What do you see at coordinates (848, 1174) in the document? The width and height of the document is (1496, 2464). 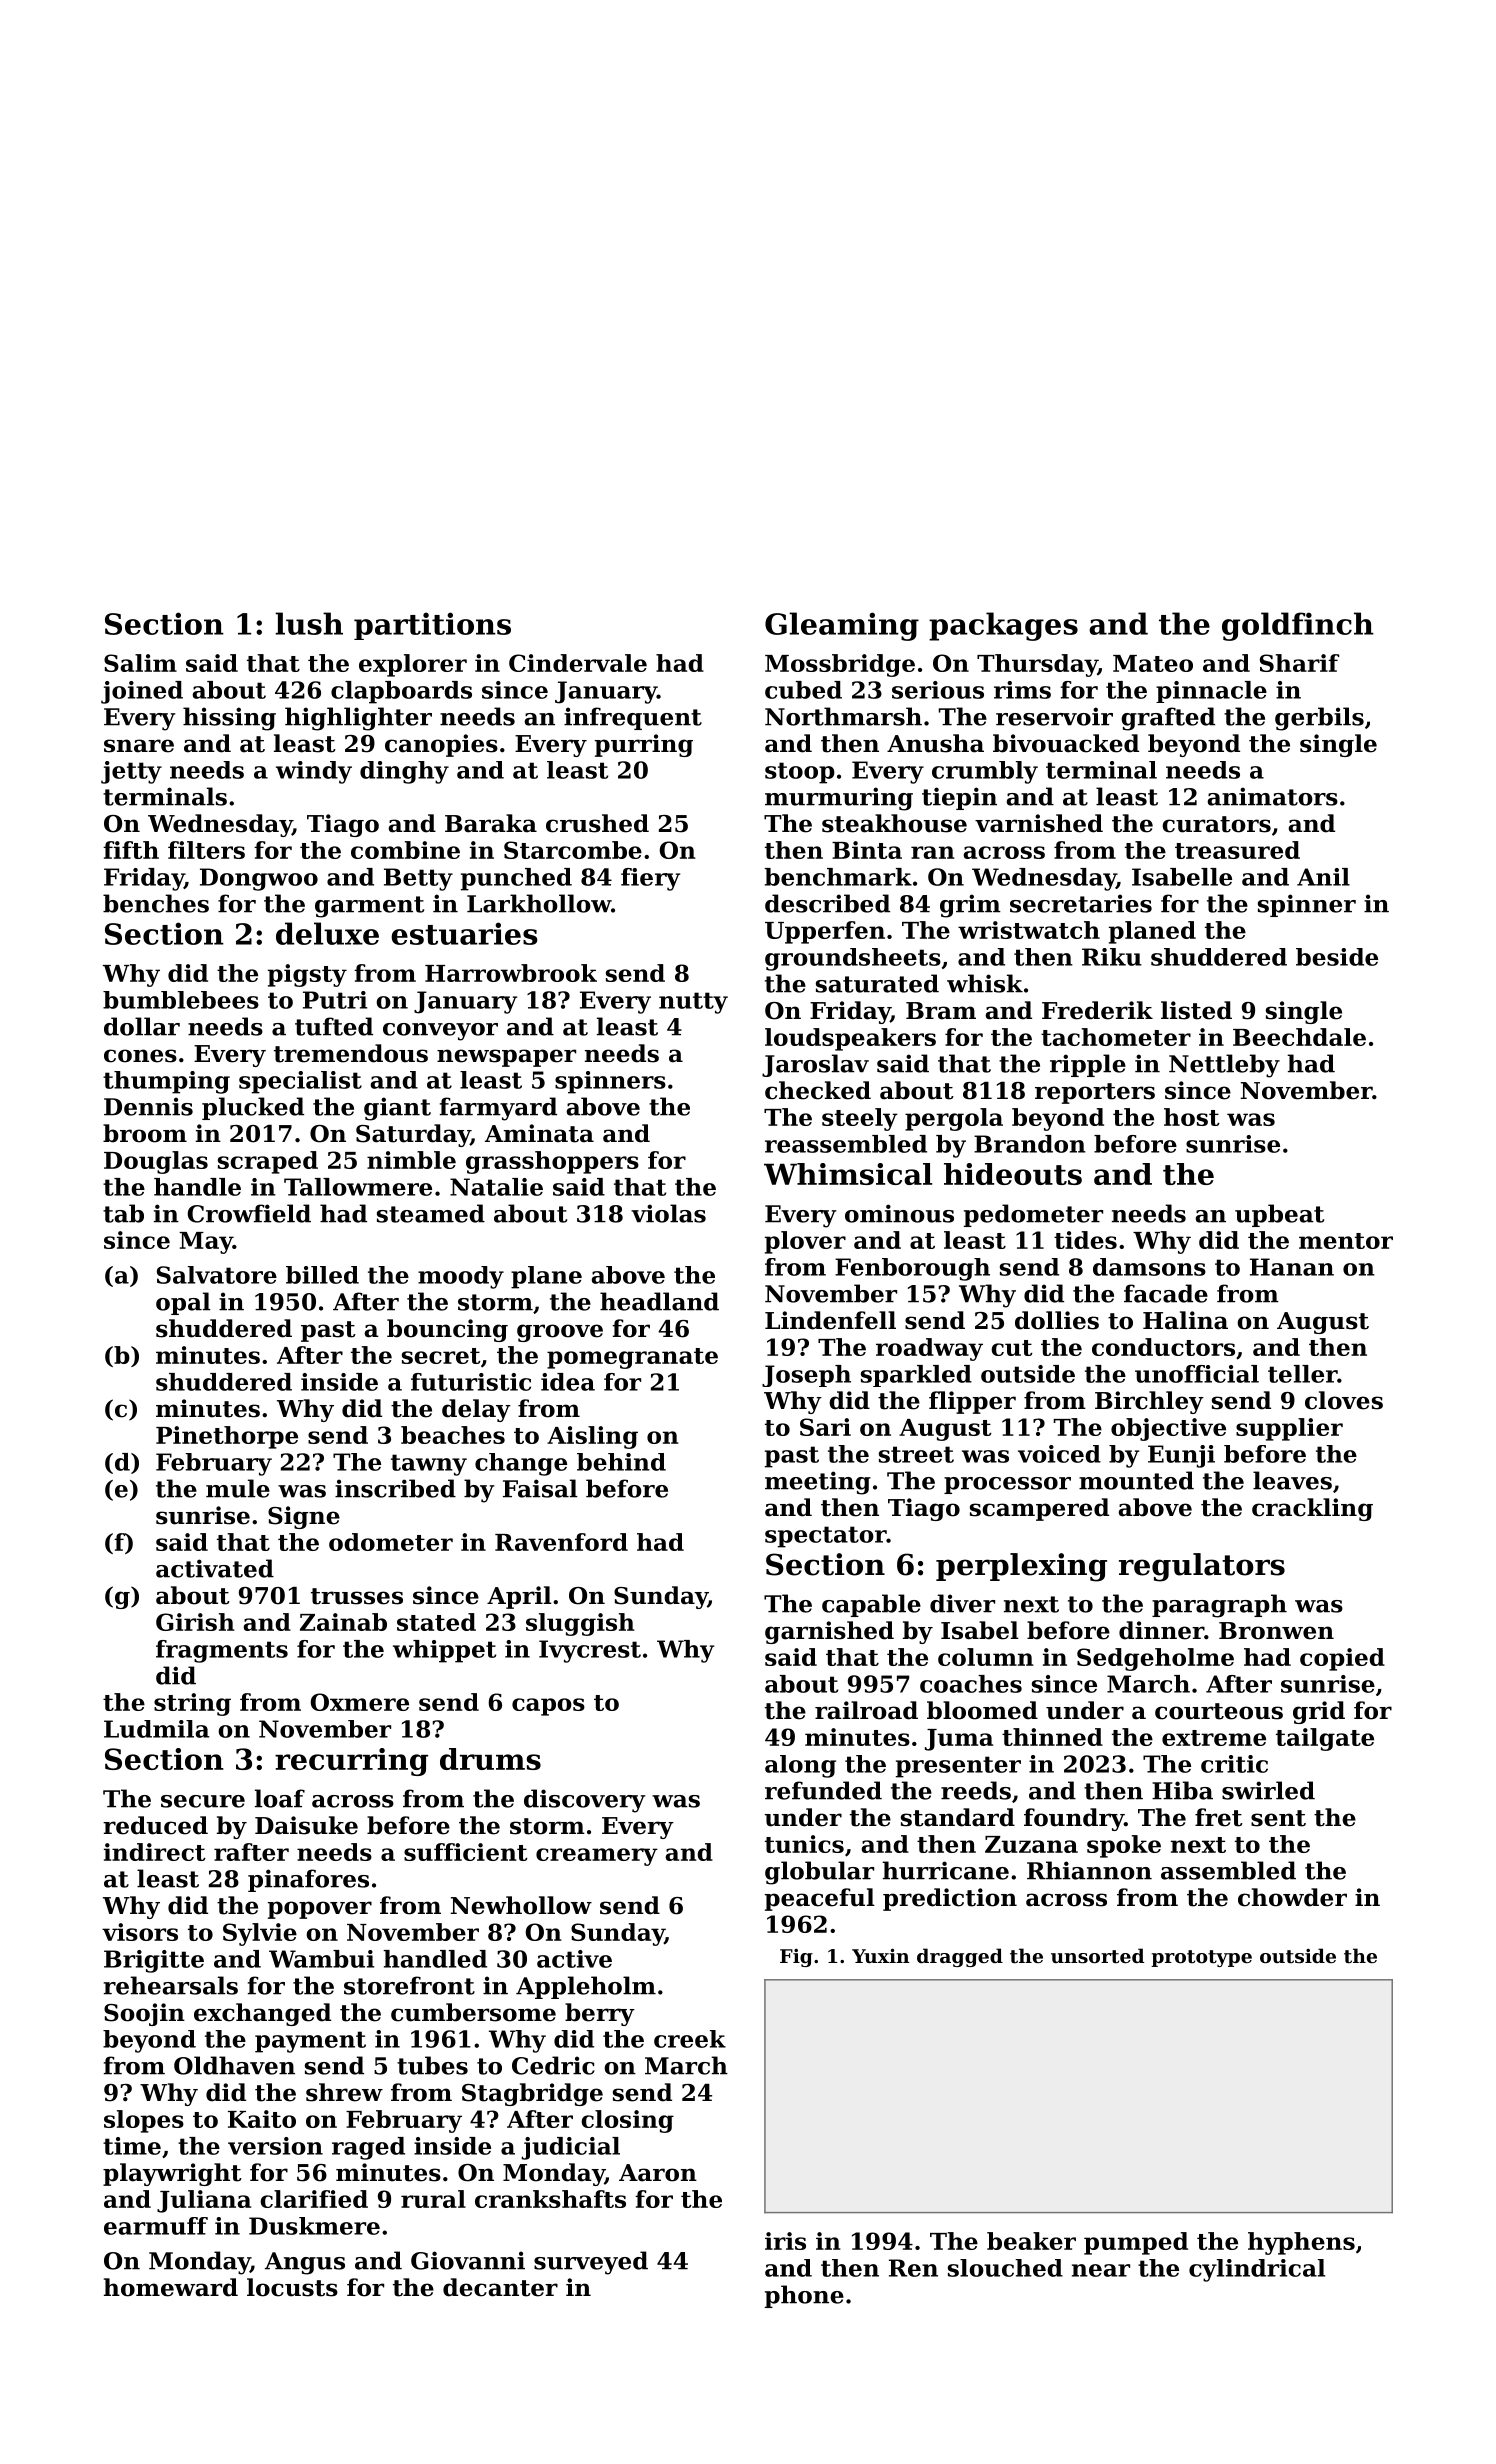 I see `Whimsical` at bounding box center [848, 1174].
